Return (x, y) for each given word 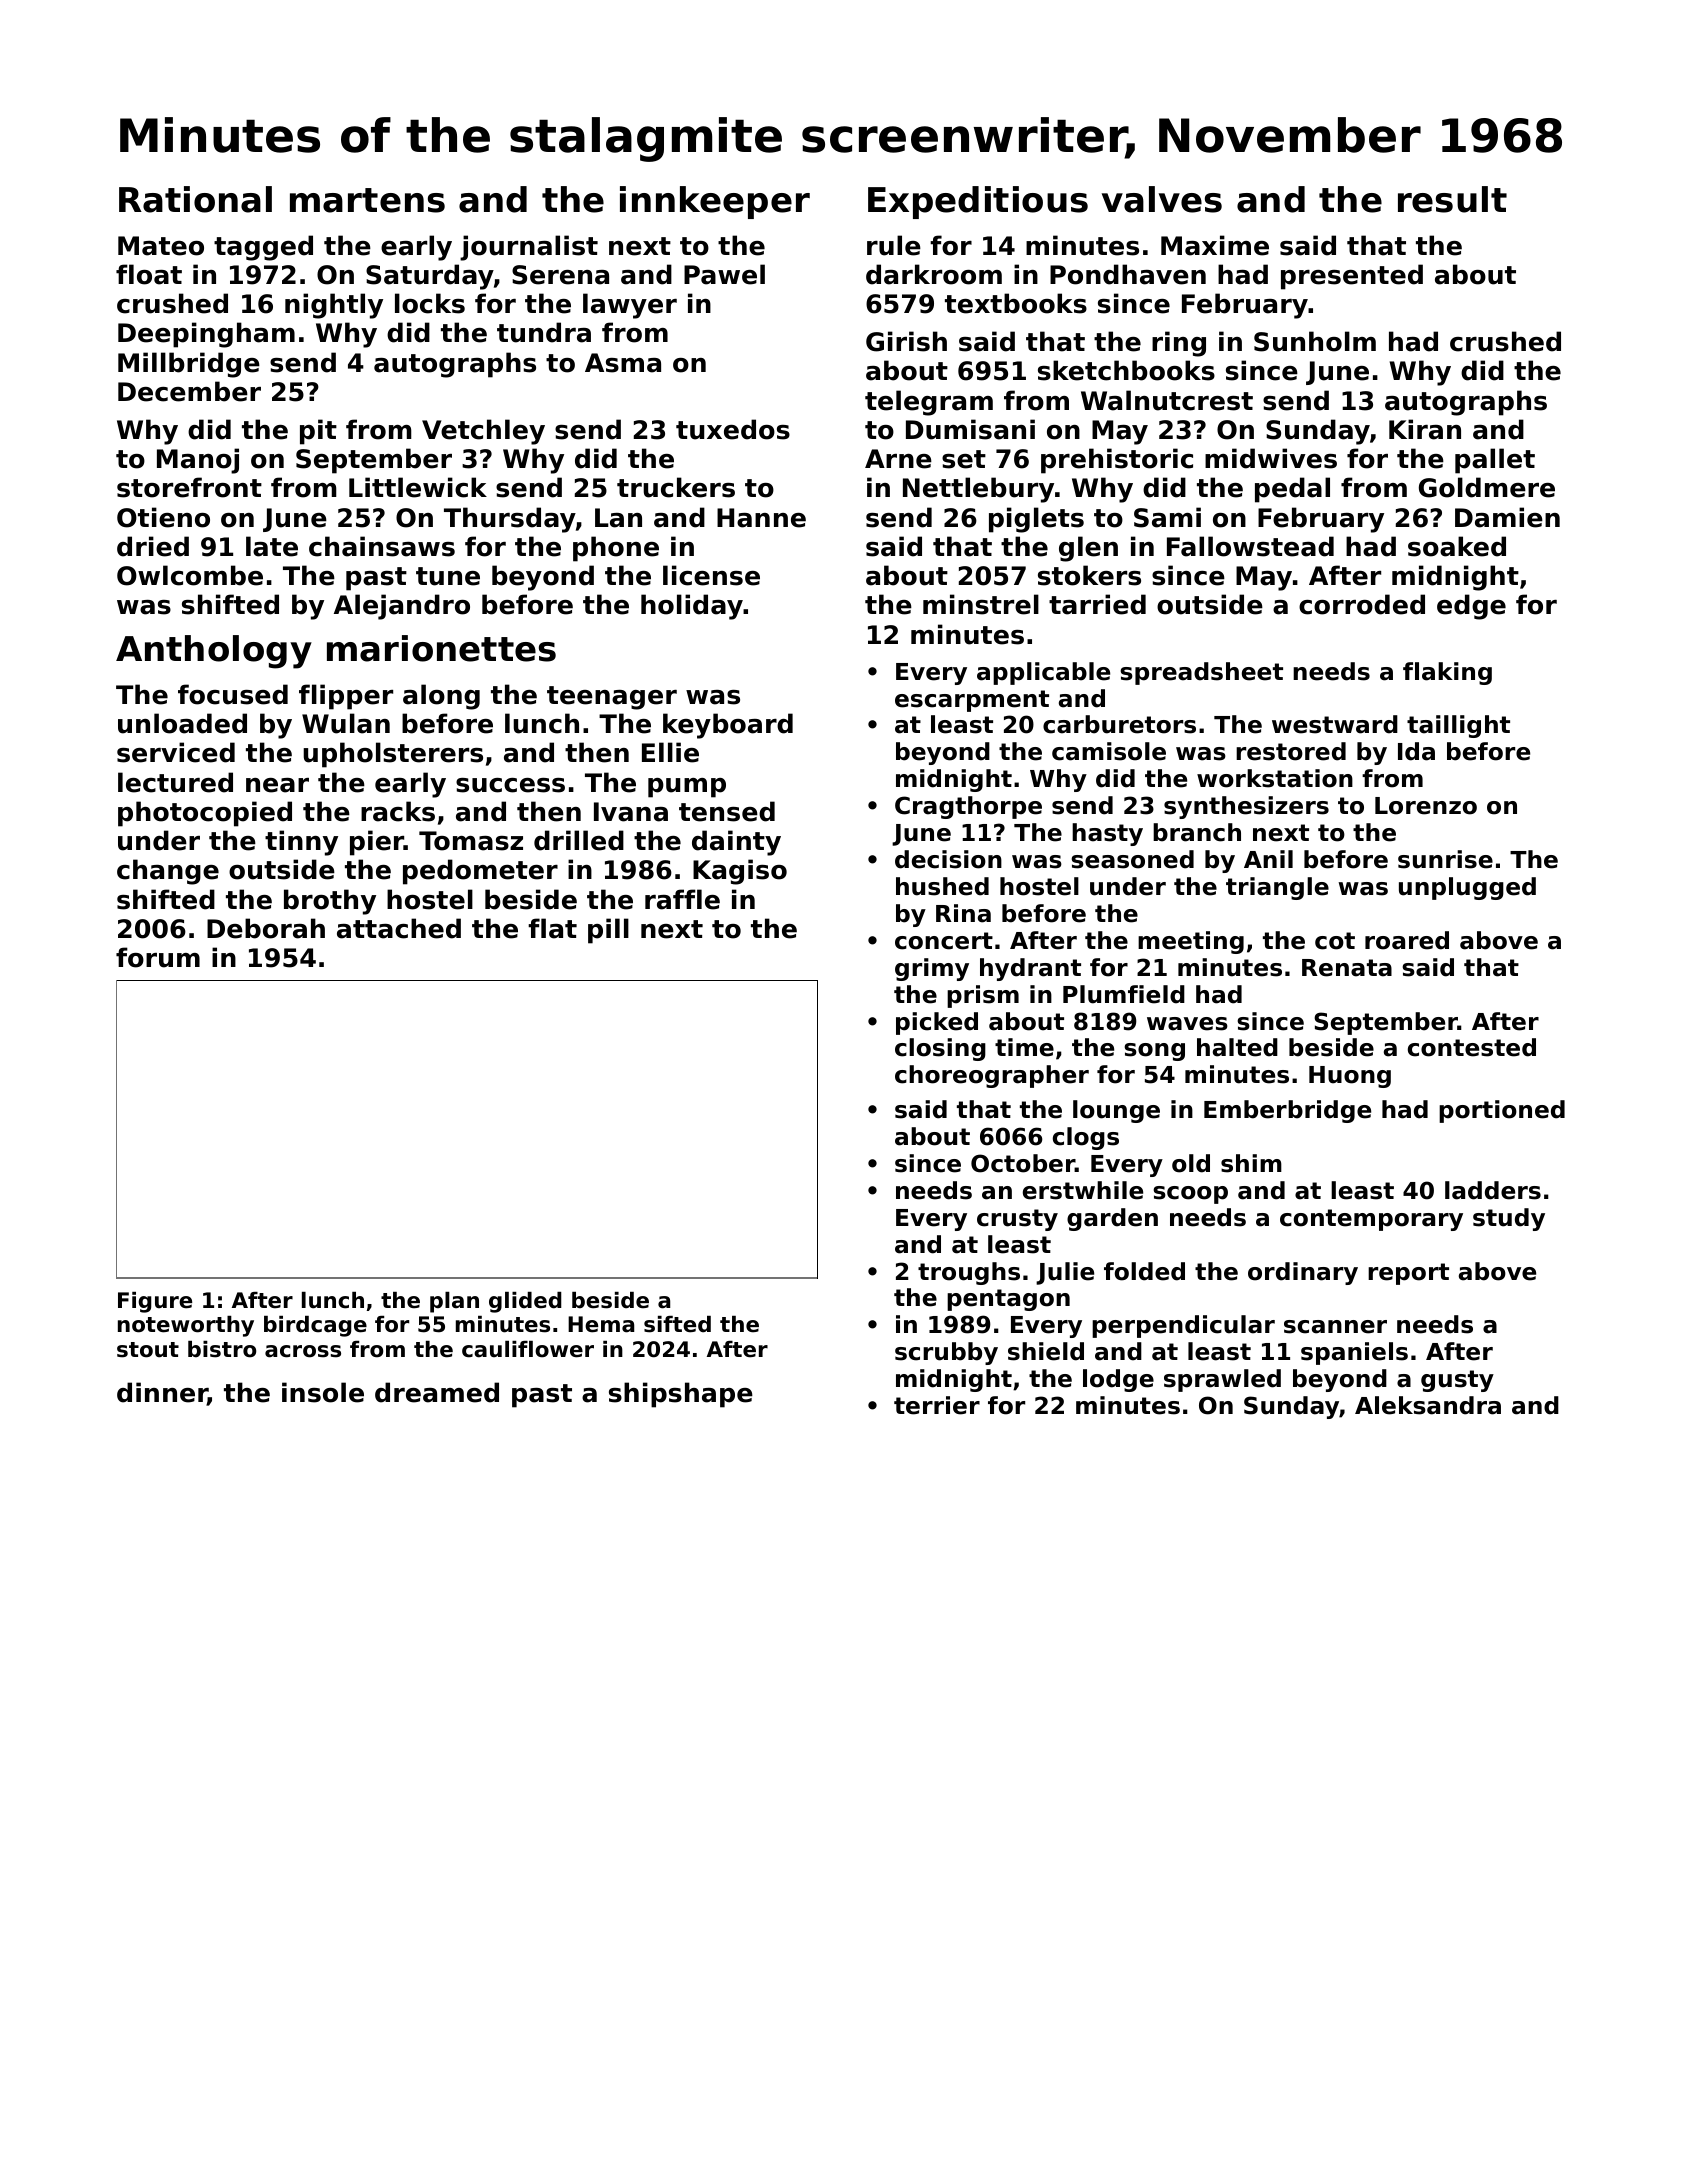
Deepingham (206, 335)
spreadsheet (1201, 673)
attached (399, 928)
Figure (155, 1302)
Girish (906, 341)
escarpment (972, 701)
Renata (1347, 968)
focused (233, 694)
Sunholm (1315, 341)
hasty (1107, 834)
